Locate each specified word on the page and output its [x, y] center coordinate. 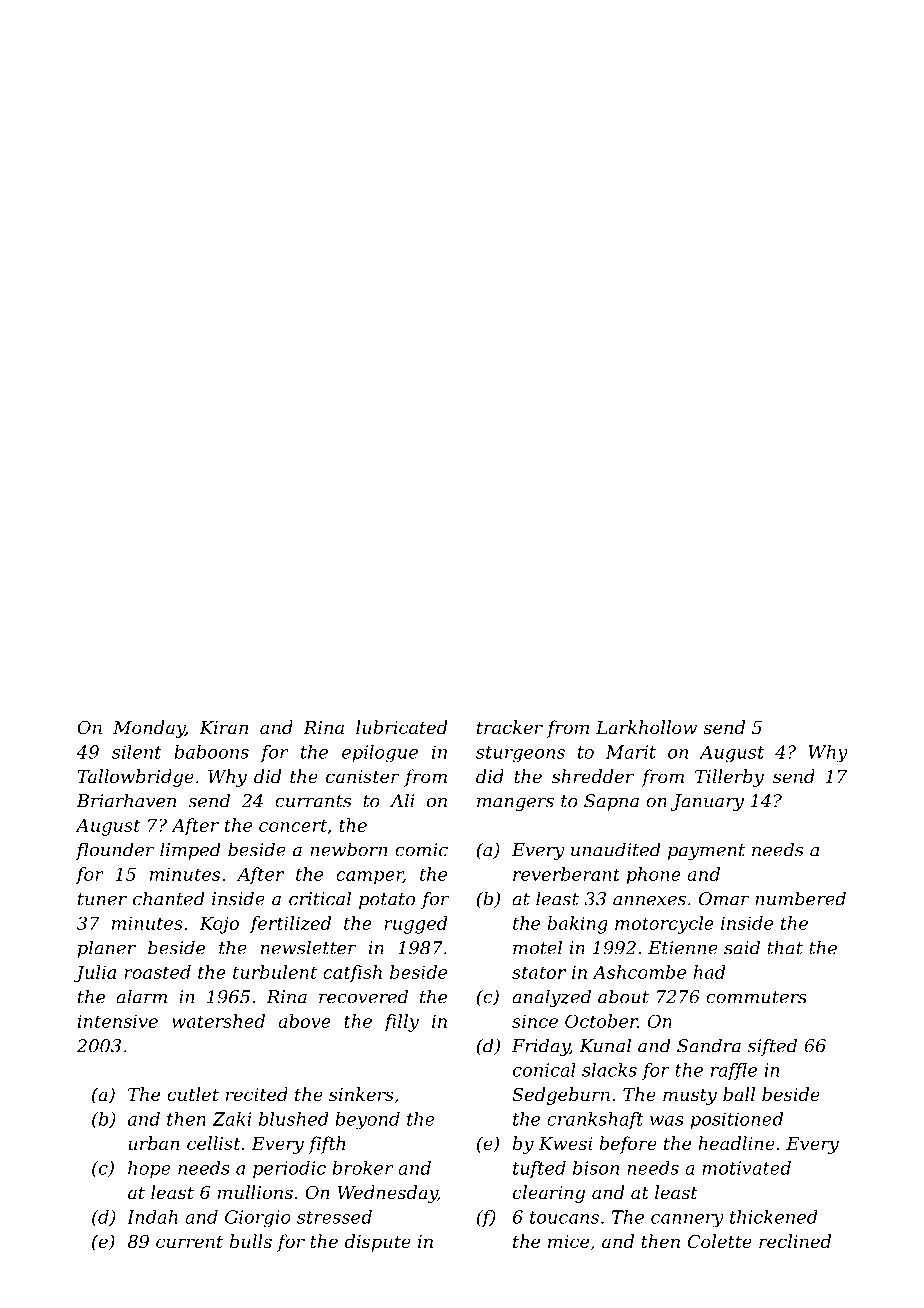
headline [736, 1143]
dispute [378, 1243]
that [785, 947]
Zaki [231, 1119]
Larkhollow [646, 727]
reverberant [566, 874]
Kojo [219, 925]
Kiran [223, 727]
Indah [152, 1217]
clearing [549, 1194]
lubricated [401, 727]
